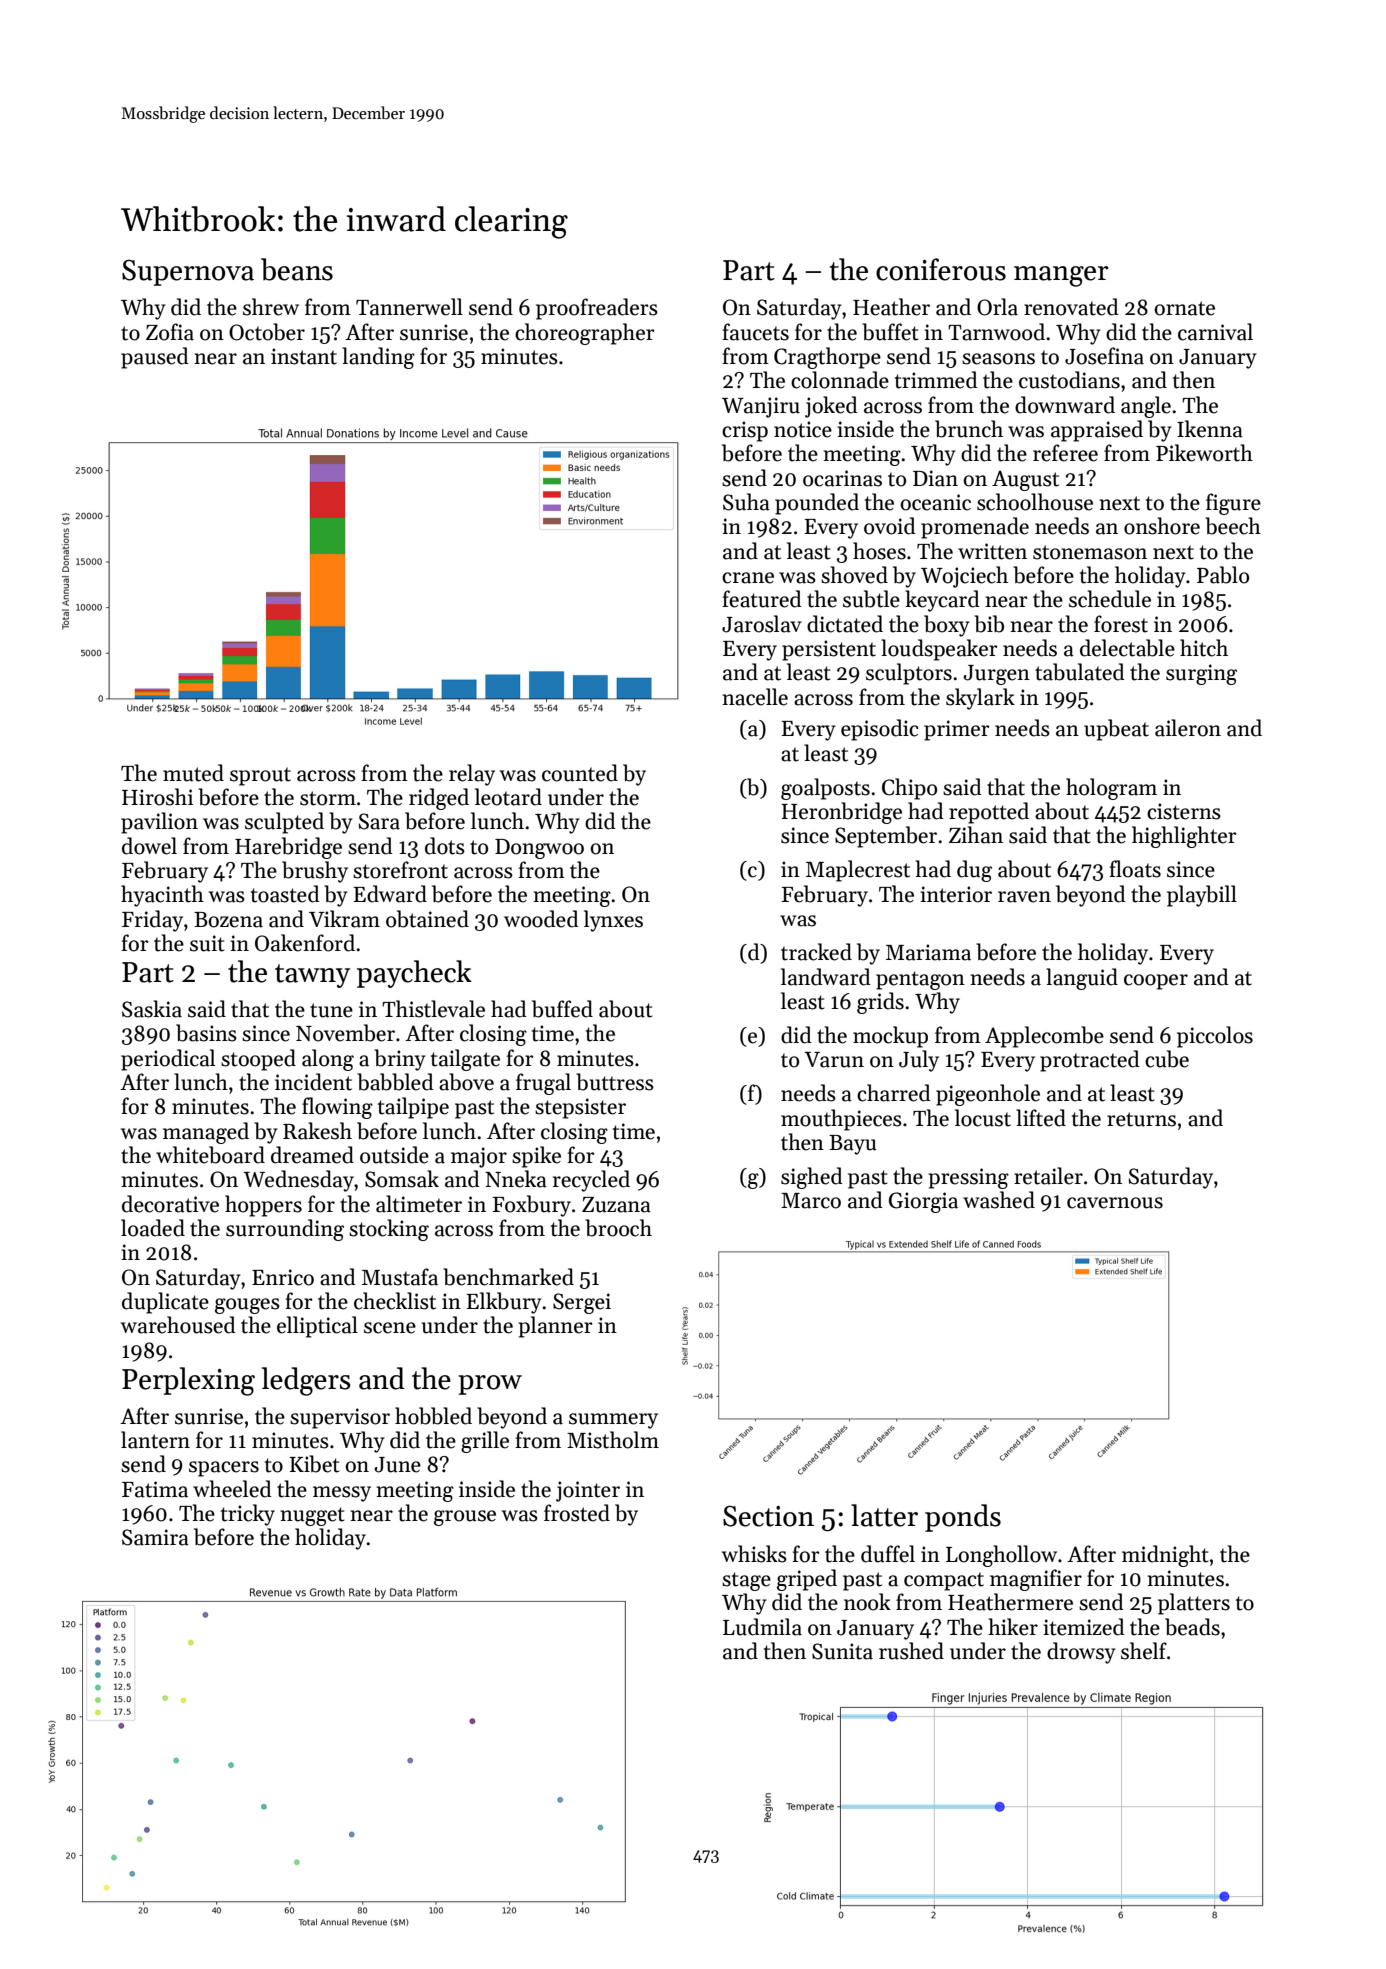 The image size is (1386, 1969). What do you see at coordinates (378, 358) in the page?
I see `landing` at bounding box center [378, 358].
